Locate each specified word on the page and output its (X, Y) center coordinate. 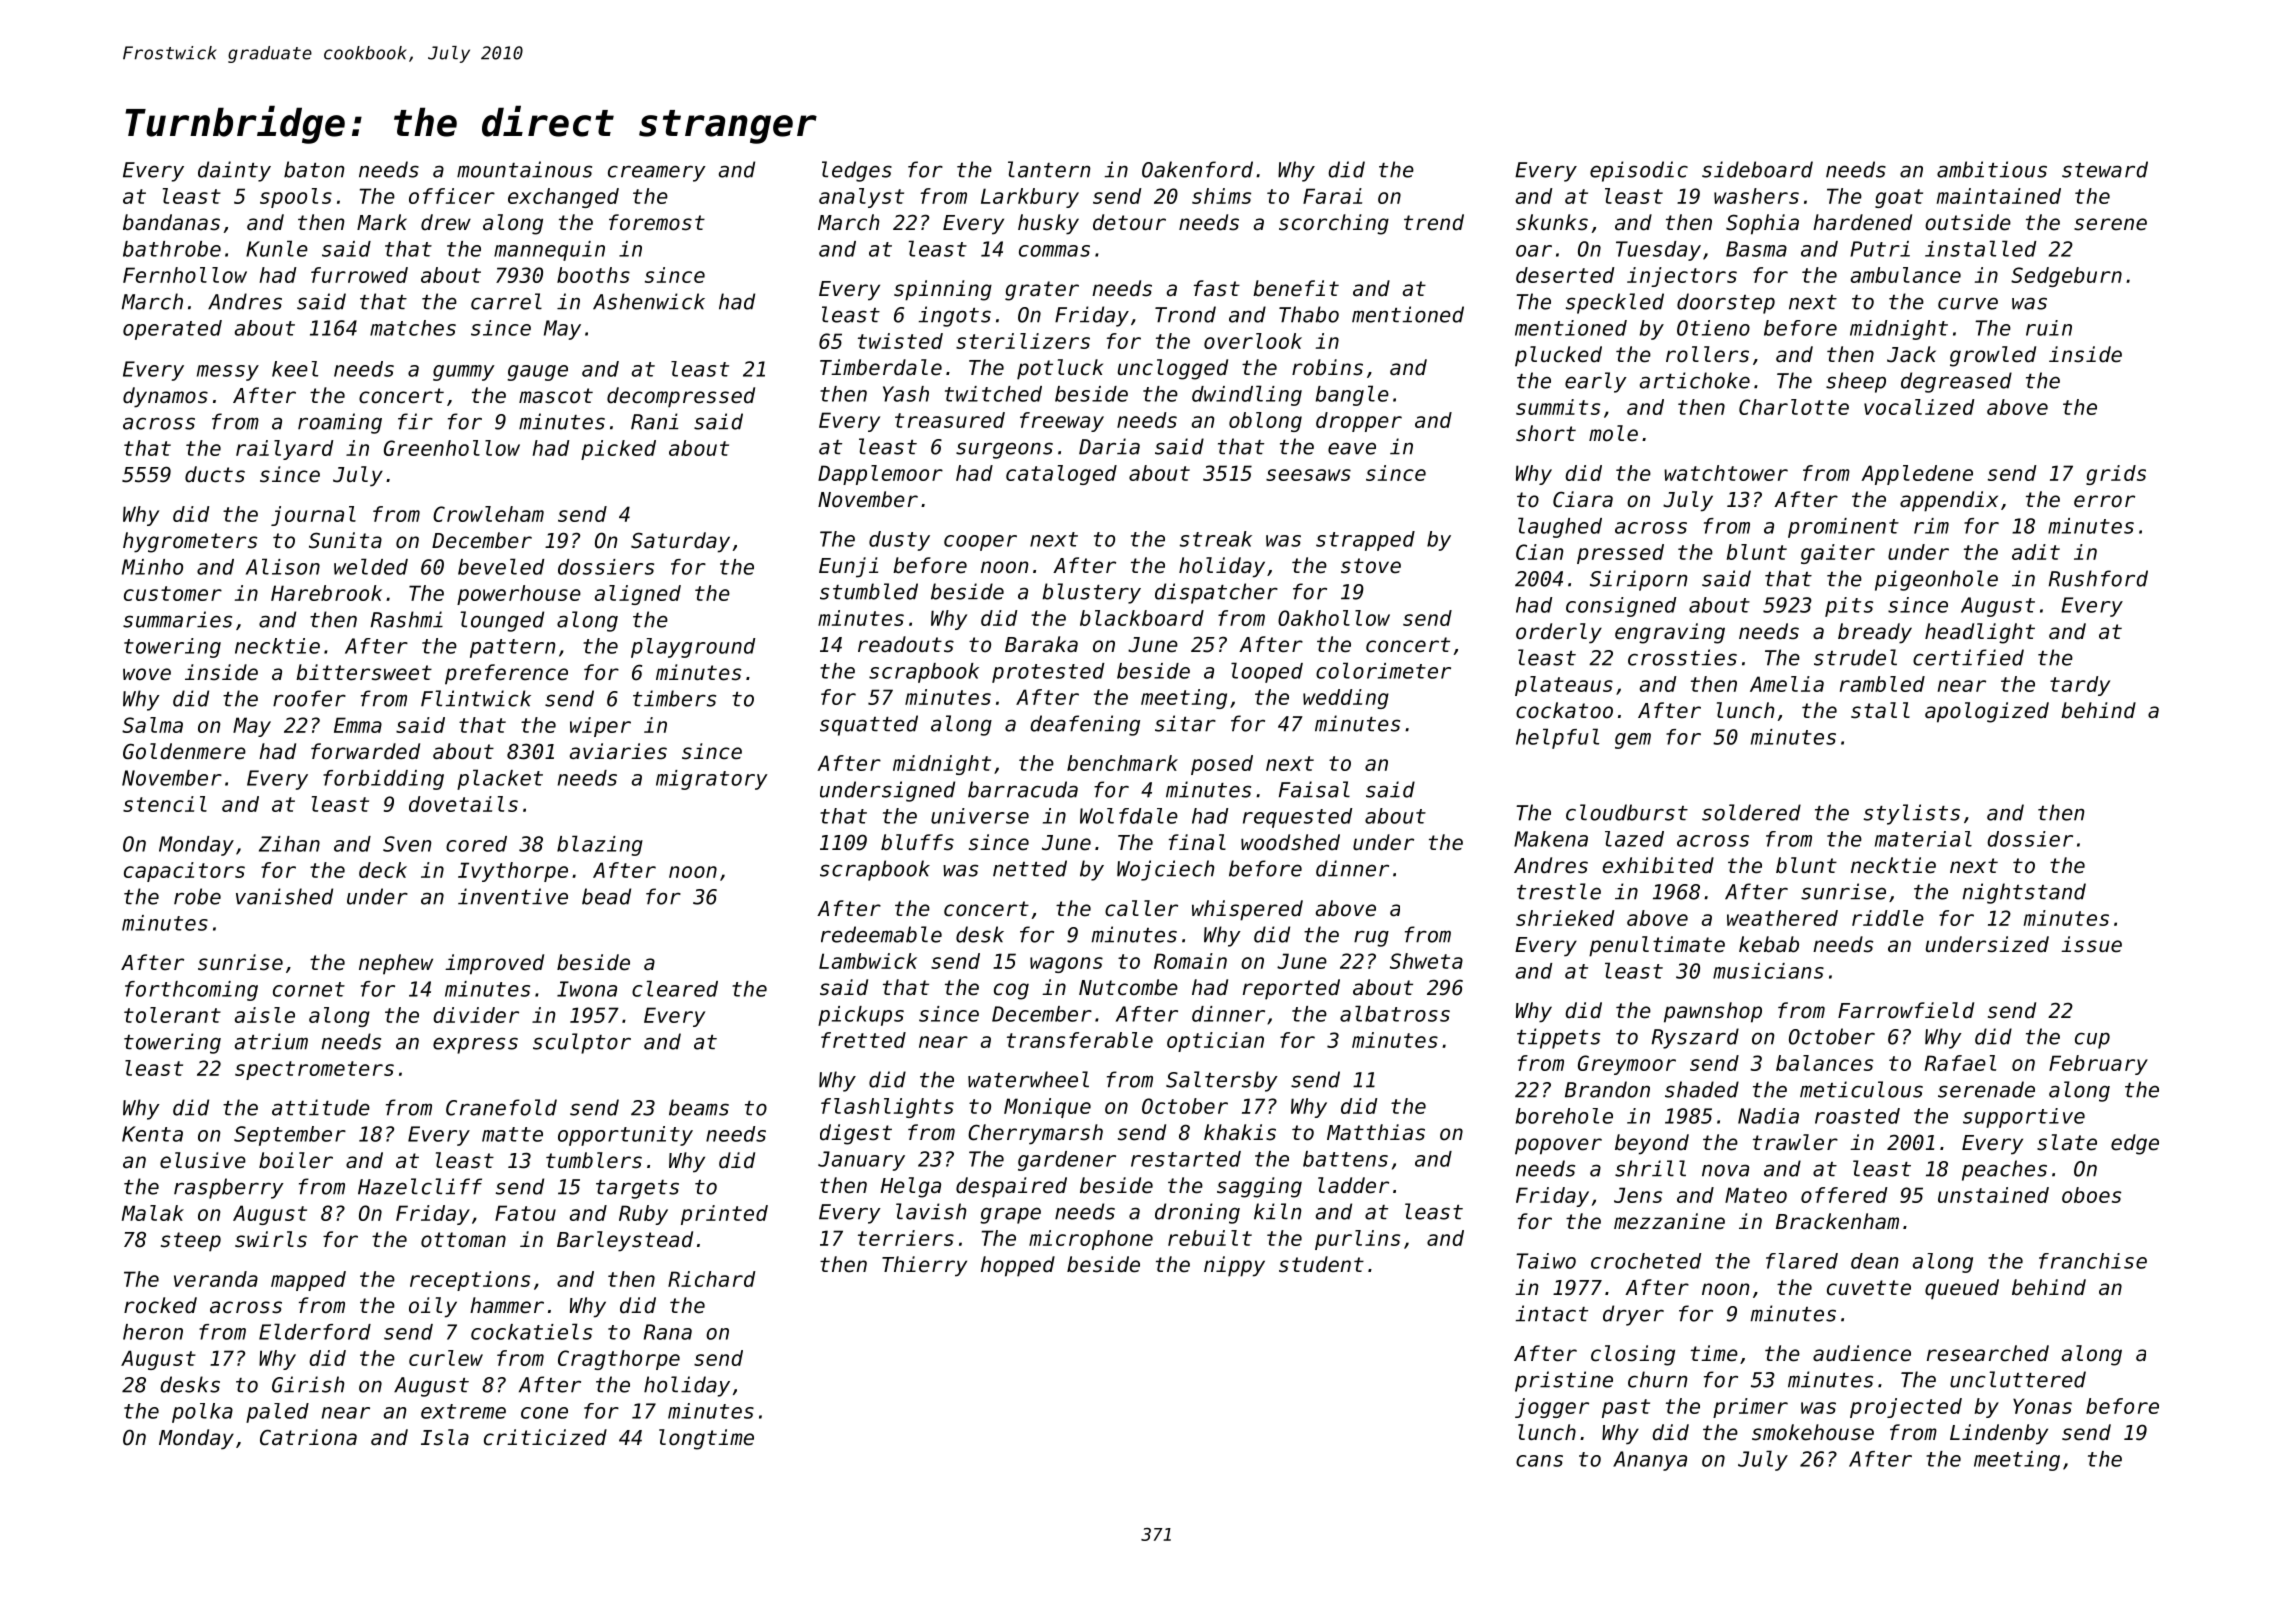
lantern (1049, 169)
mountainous (524, 169)
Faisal (1314, 789)
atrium (271, 1041)
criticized (545, 1437)
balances (1824, 1063)
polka (202, 1413)
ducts (215, 474)
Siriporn (1639, 580)
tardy (2080, 686)
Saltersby (1222, 1081)
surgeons (1004, 450)
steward (2105, 169)
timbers (674, 698)
